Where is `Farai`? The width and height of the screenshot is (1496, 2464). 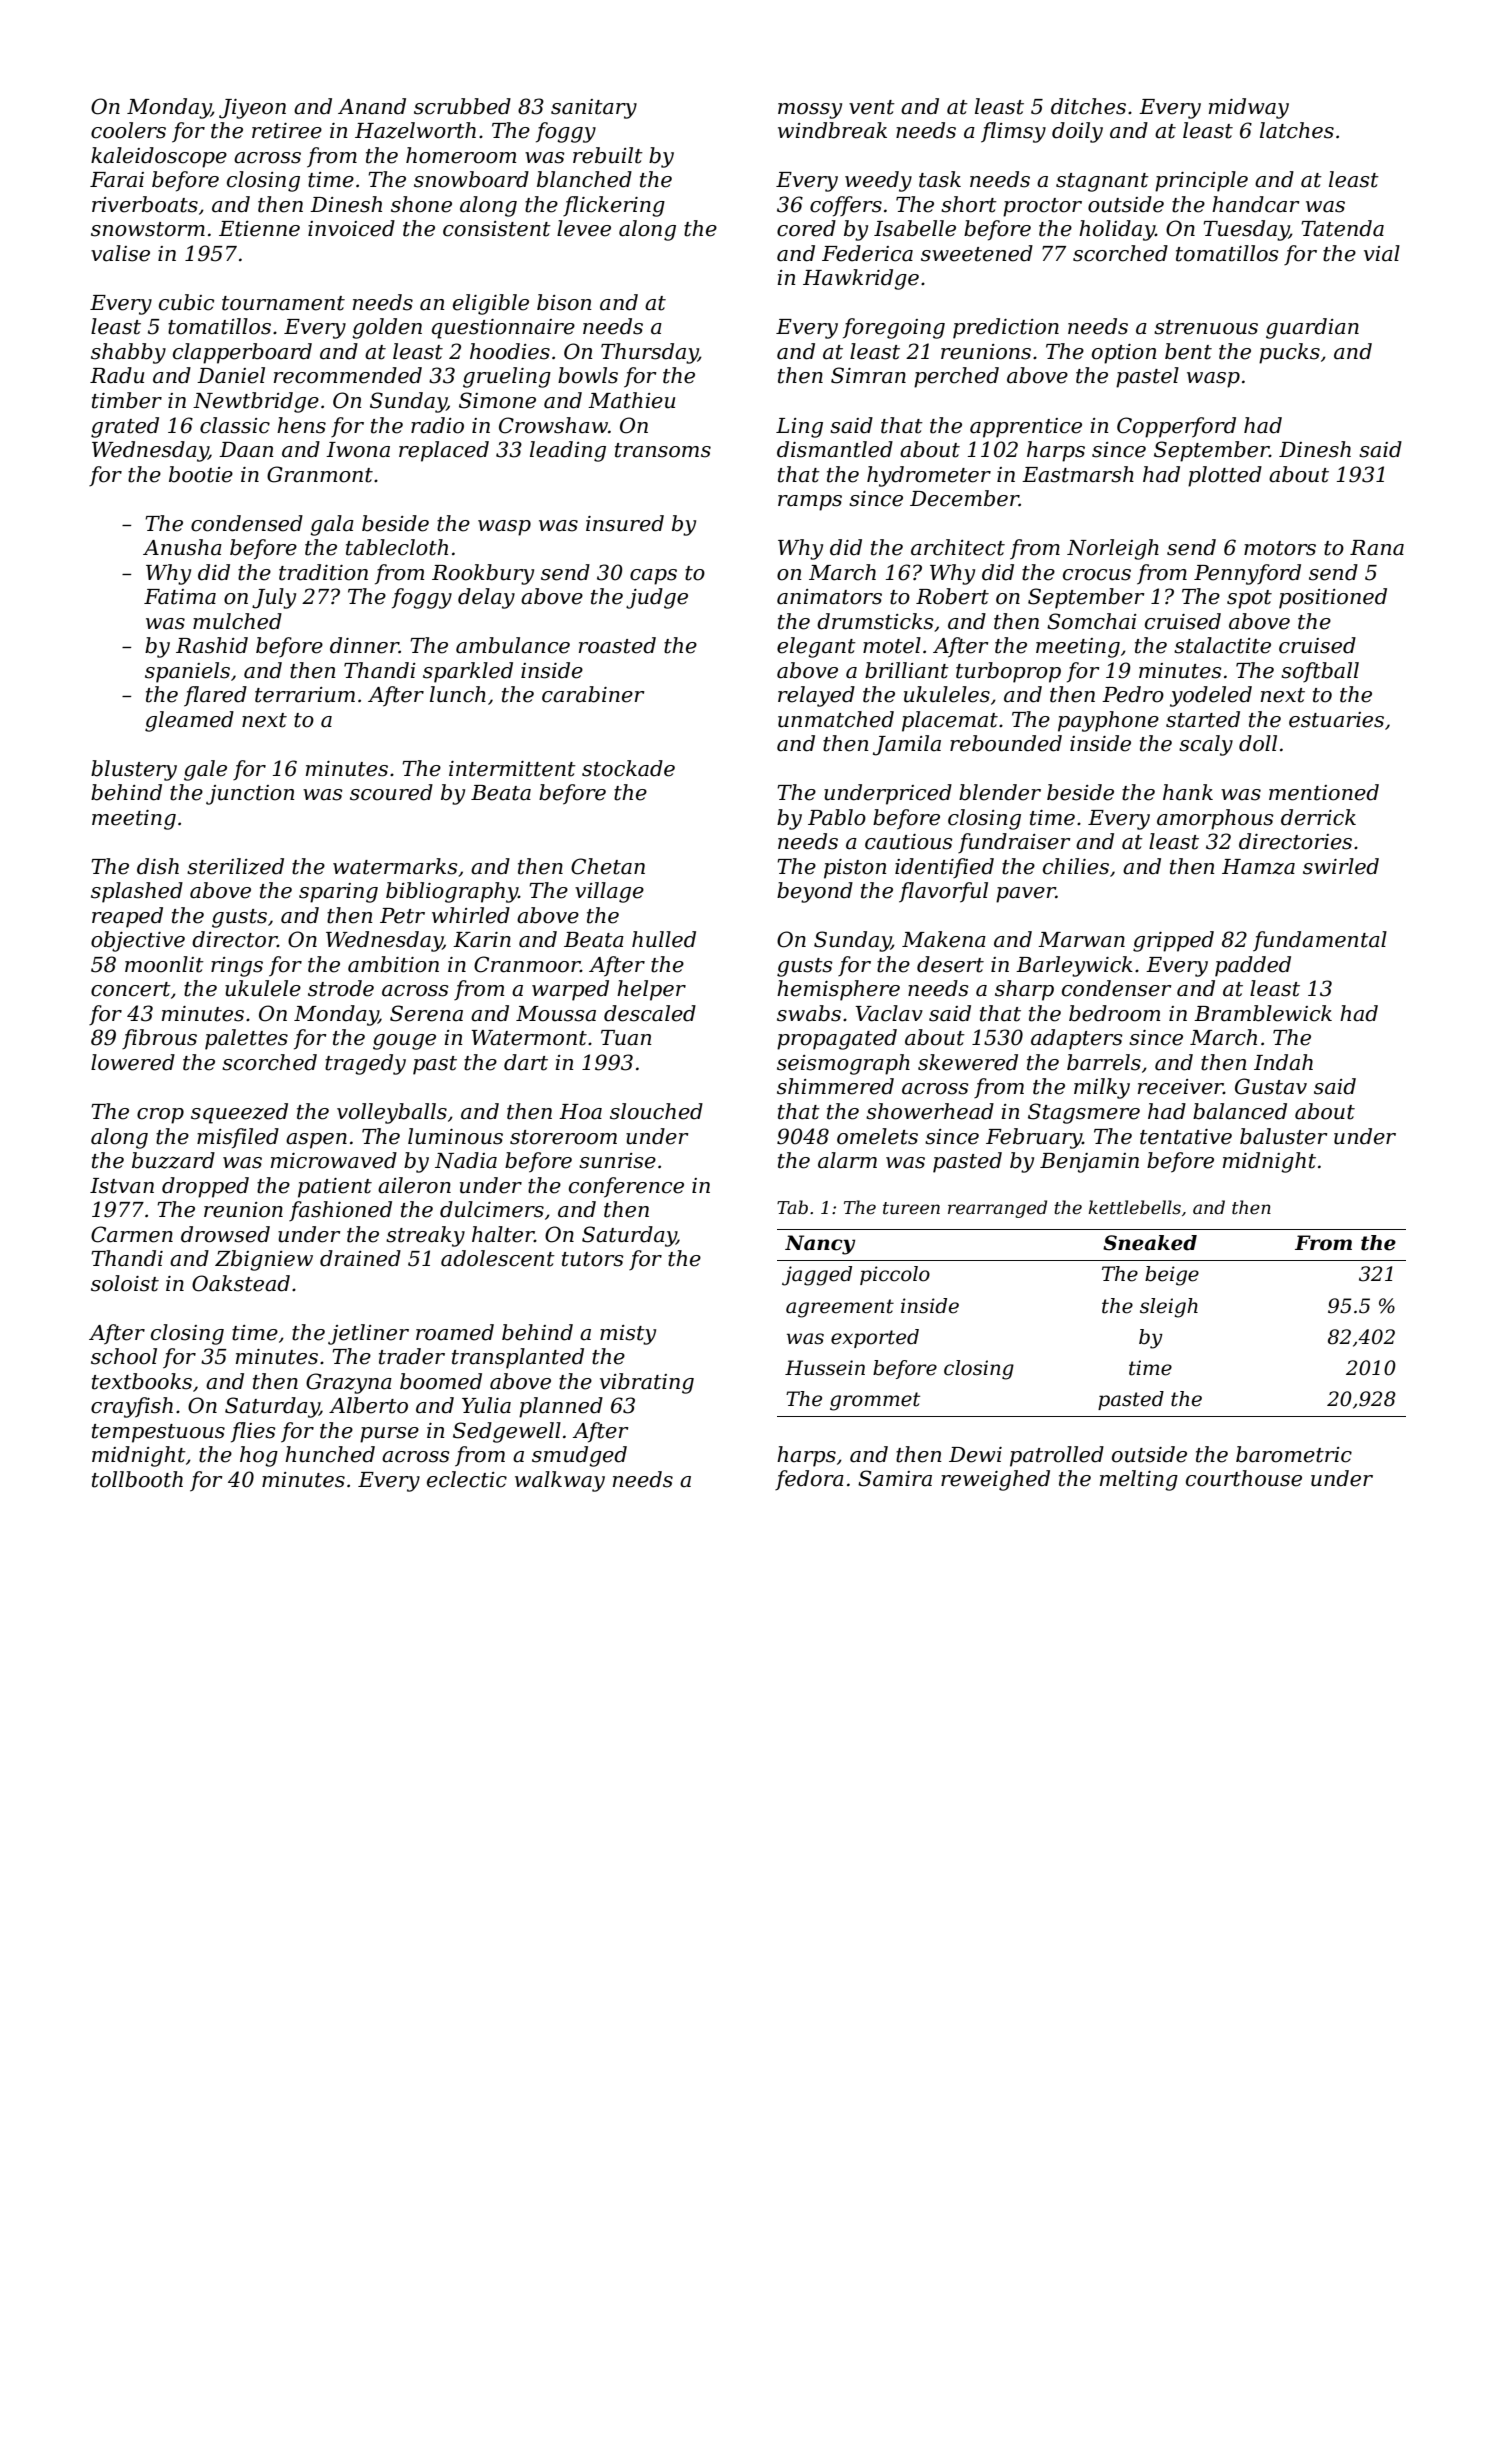
Farai is located at coordinates (117, 180).
